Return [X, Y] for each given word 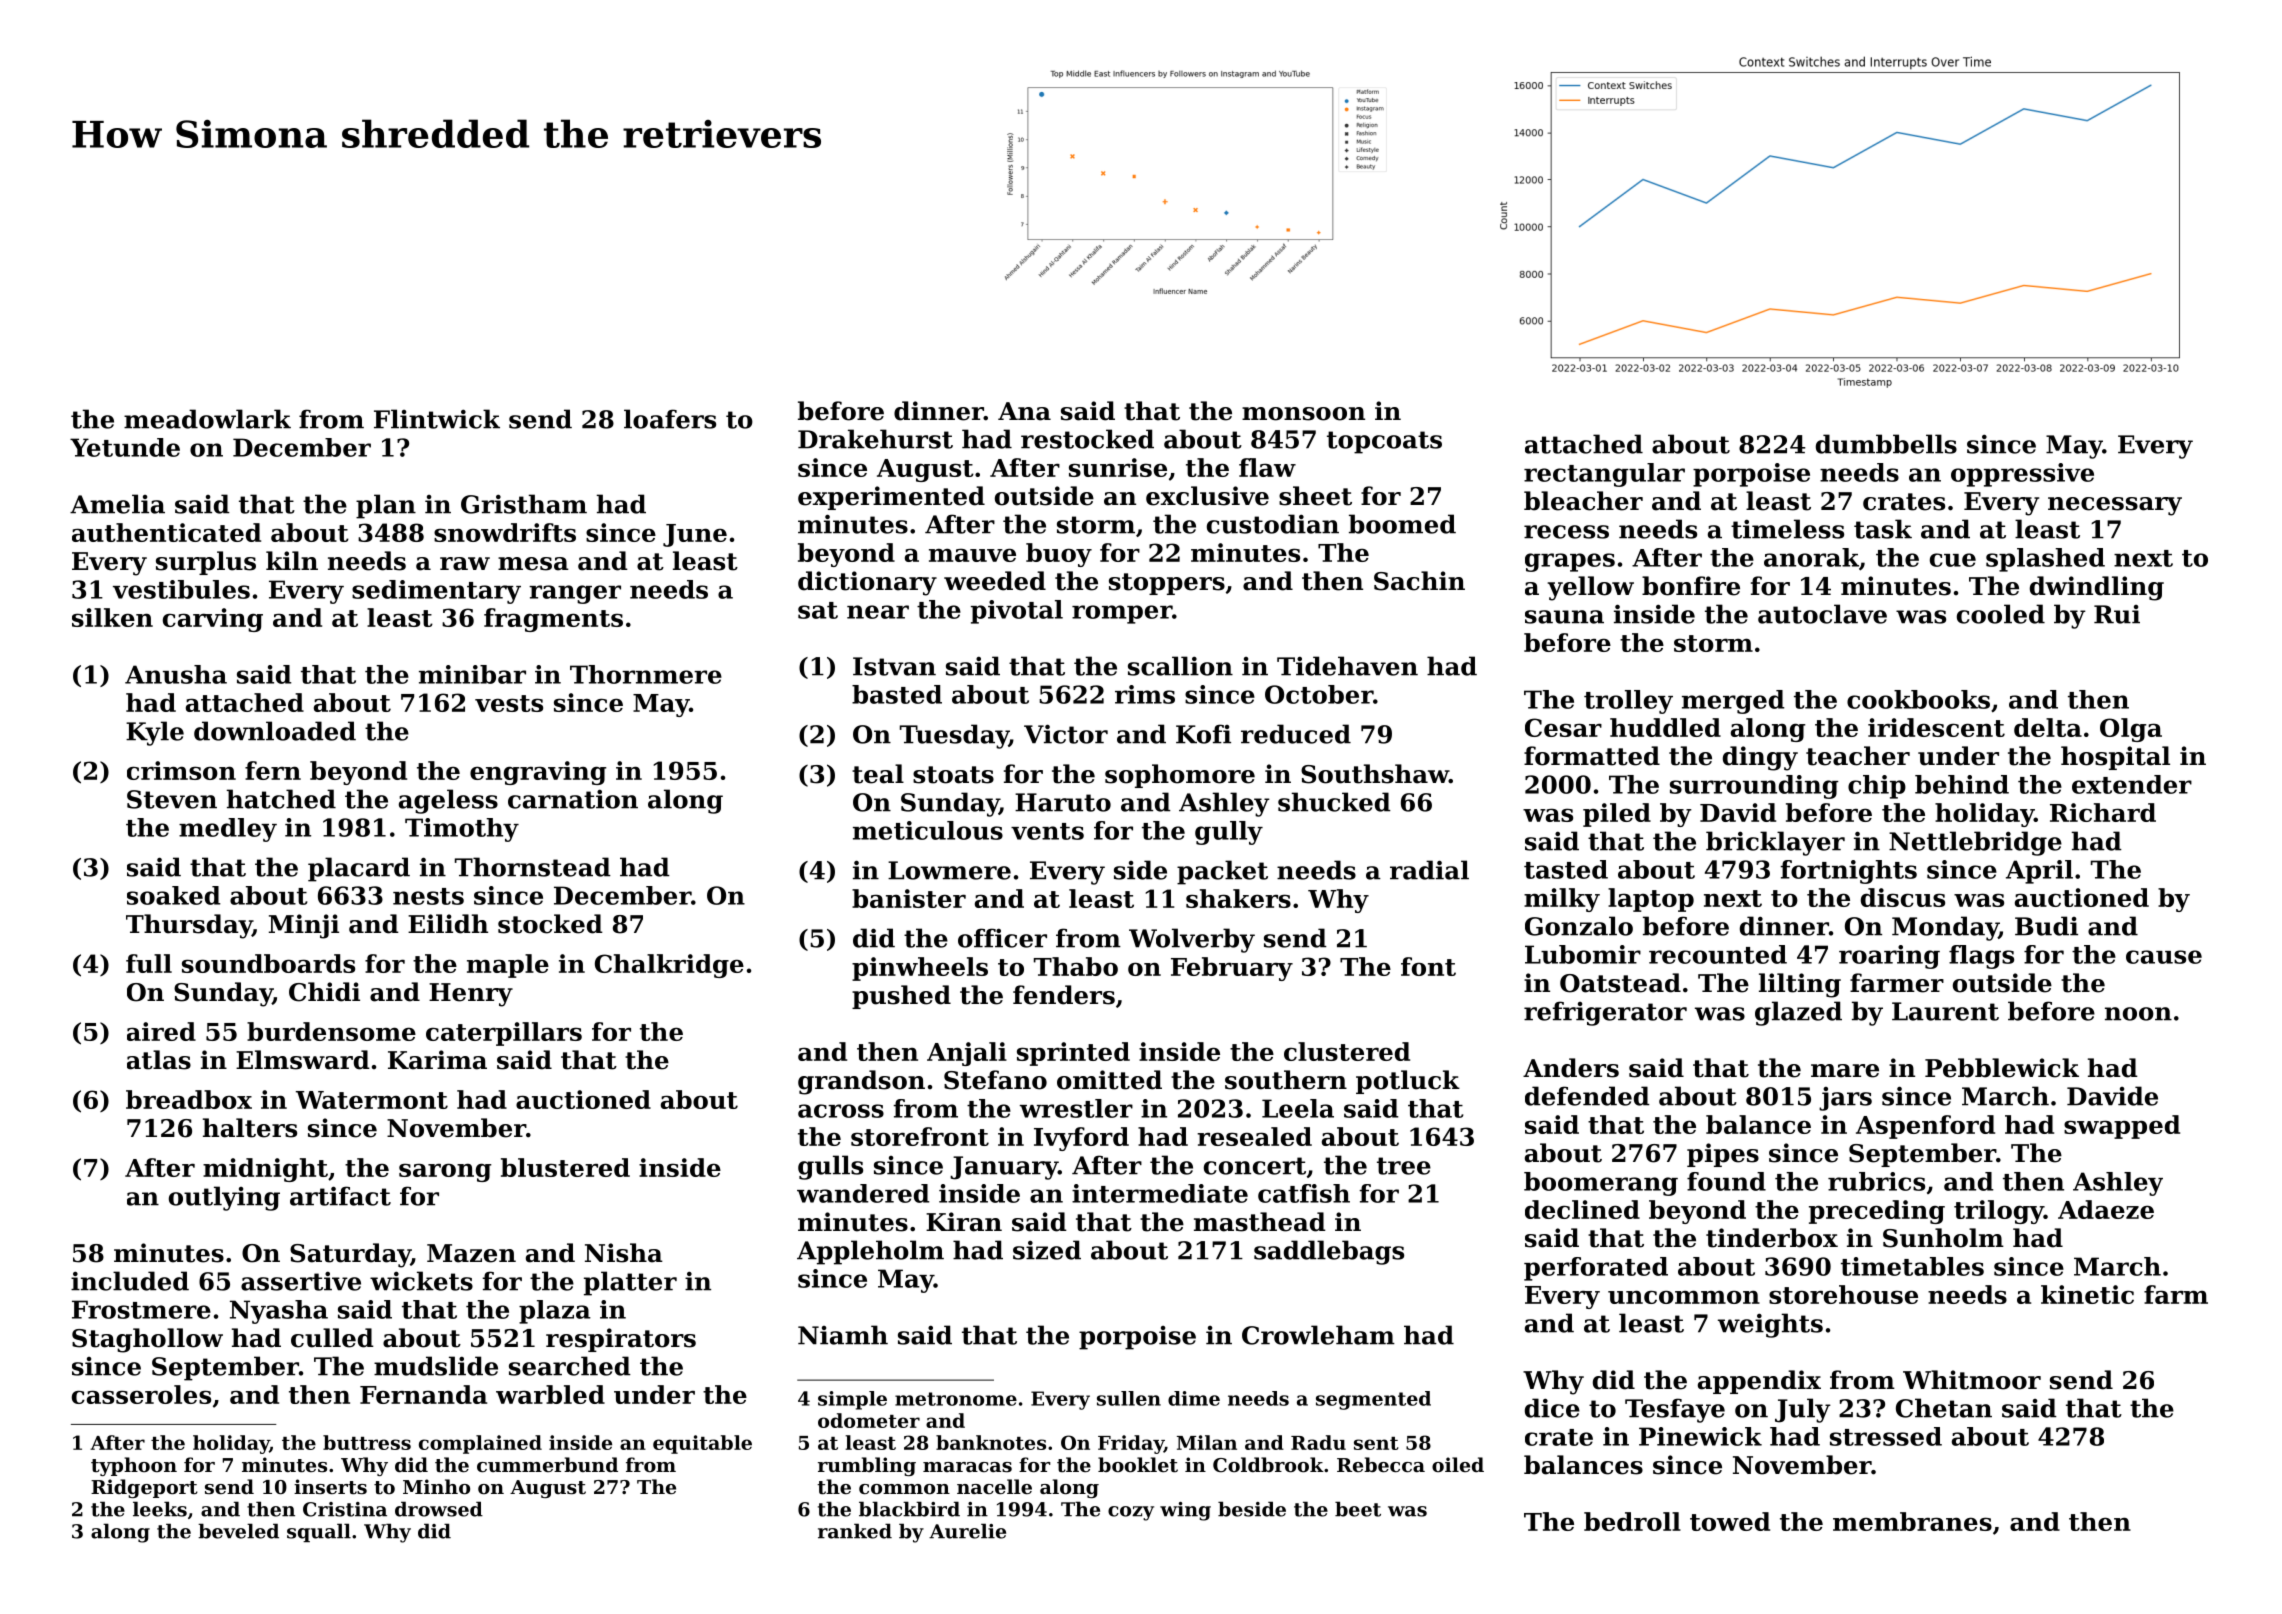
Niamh [843, 1335]
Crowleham [1318, 1335]
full [149, 963]
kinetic [2087, 1294]
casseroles [141, 1394]
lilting [1800, 985]
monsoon [1303, 414]
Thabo [1076, 966]
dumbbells [1886, 444]
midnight [265, 1170]
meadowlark [207, 419]
